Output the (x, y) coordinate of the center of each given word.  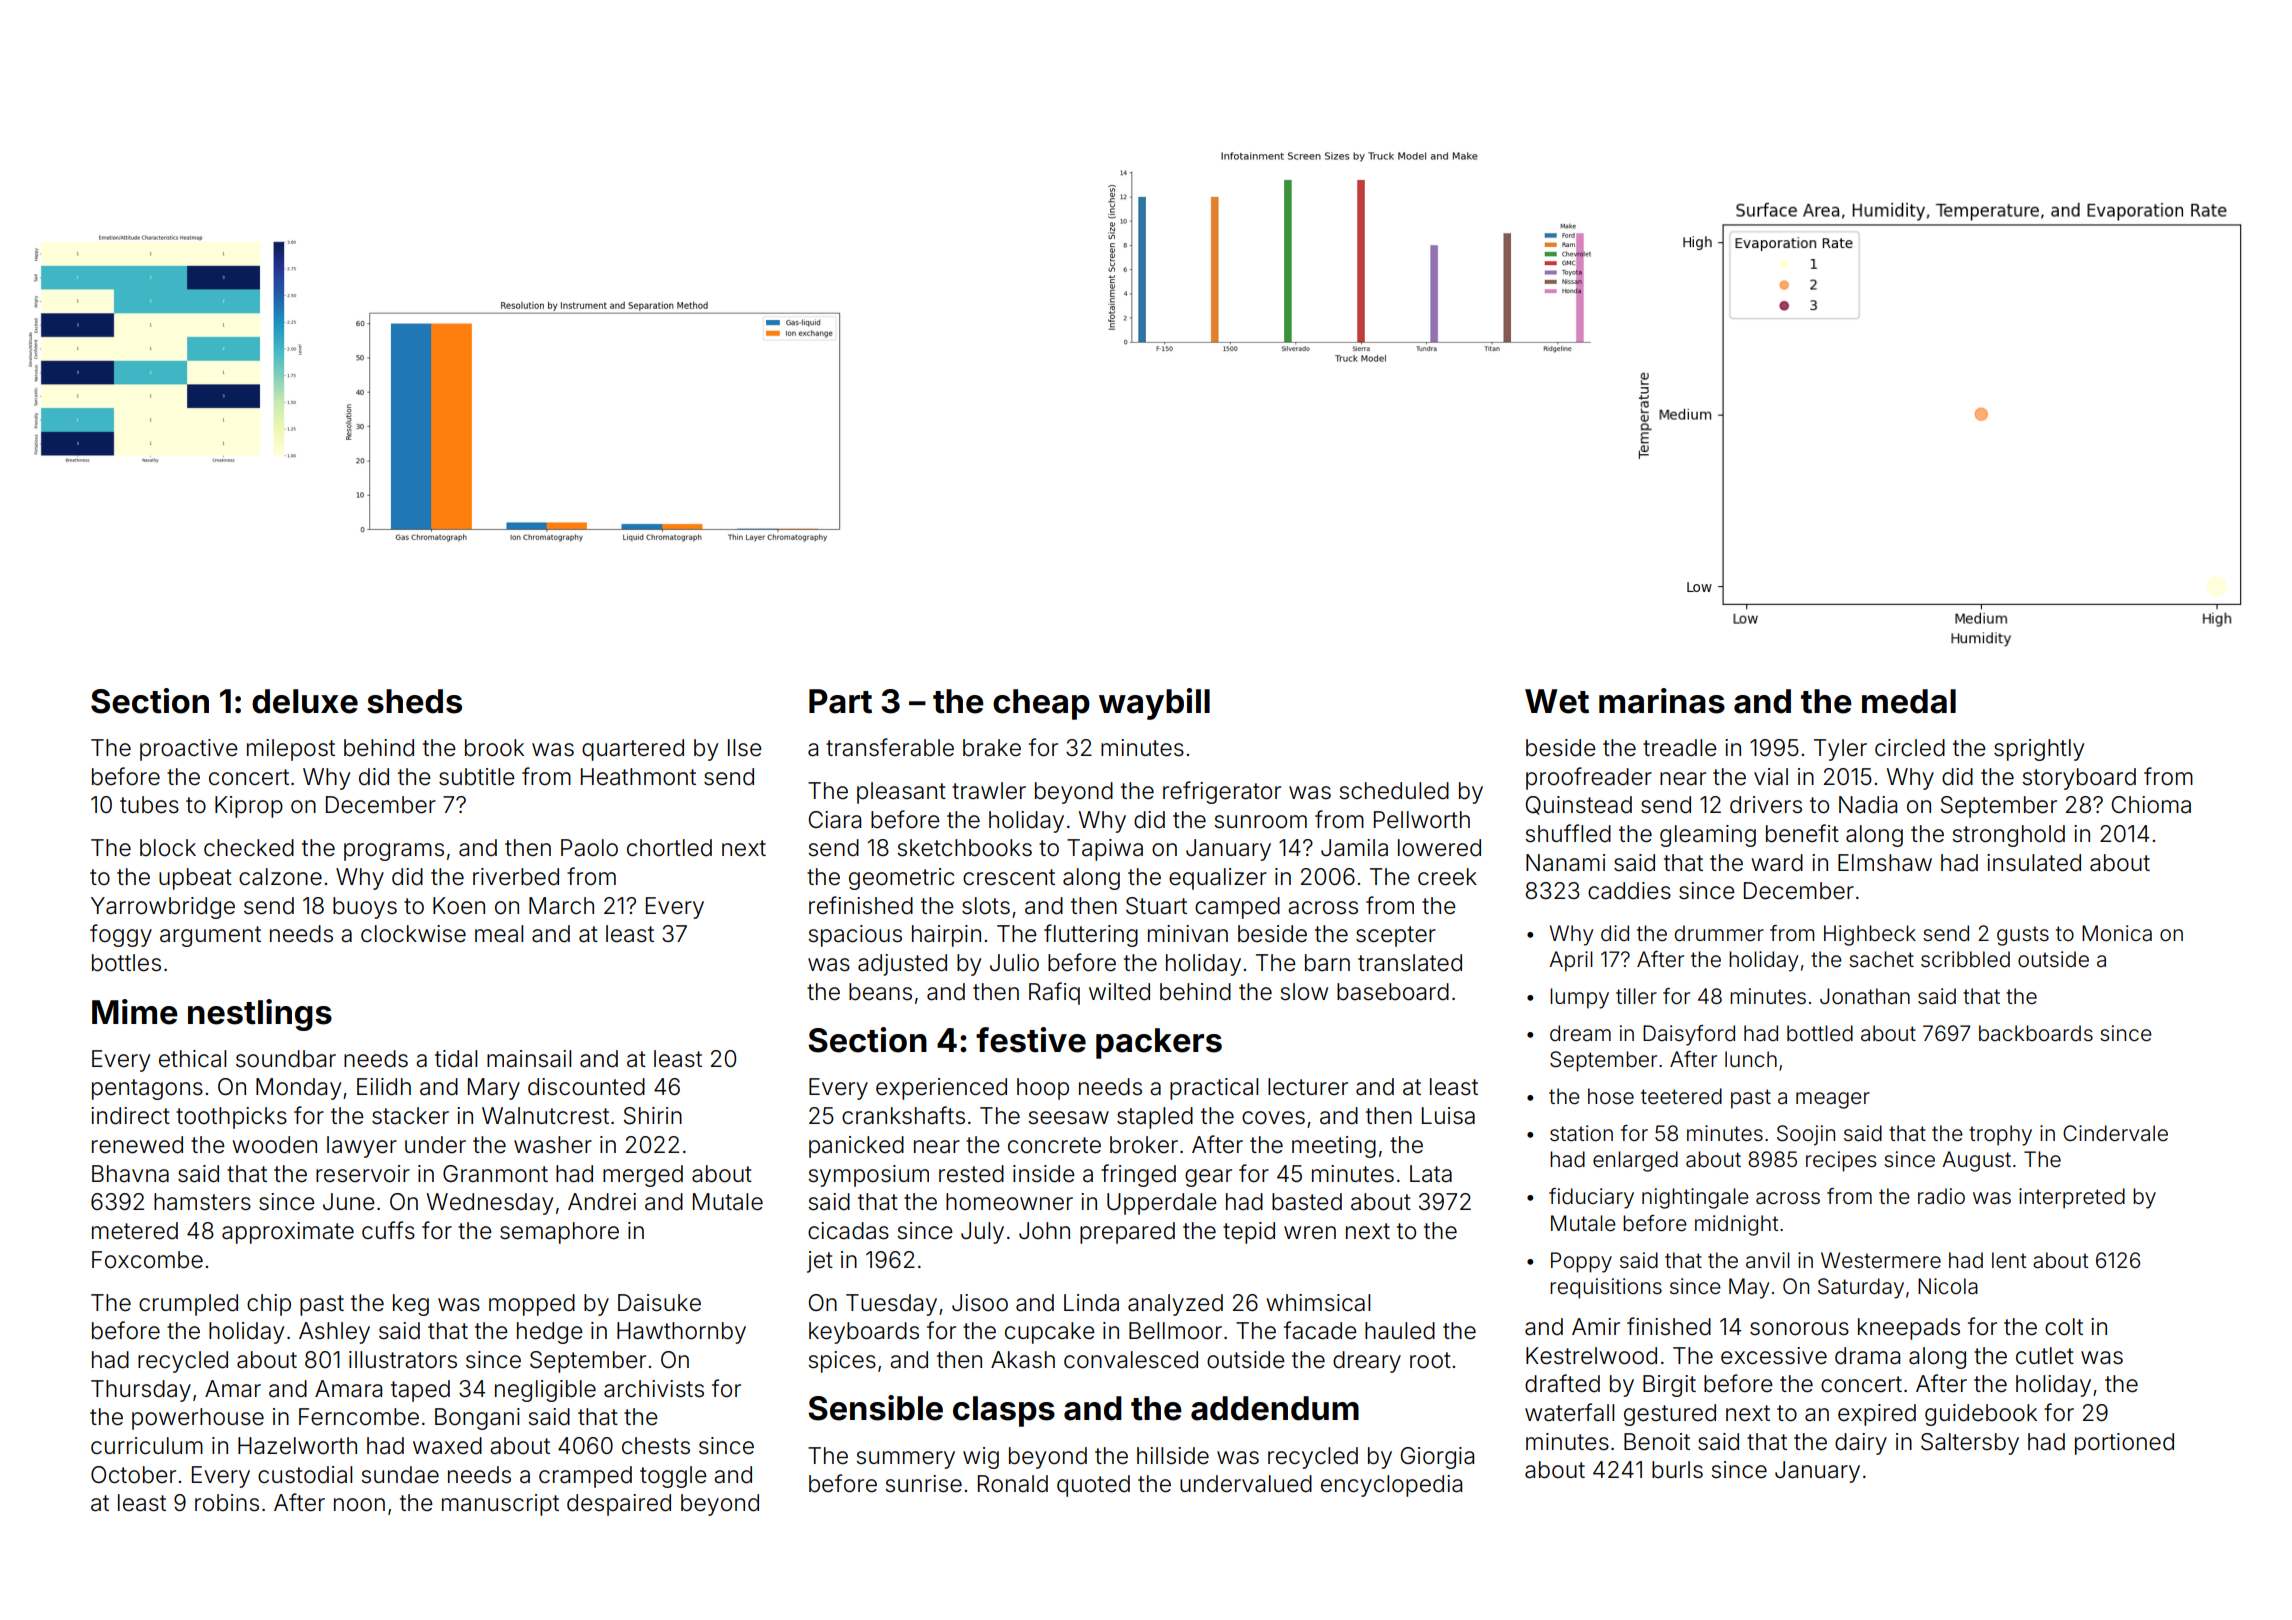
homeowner (1009, 1202)
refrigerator (1222, 792)
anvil (1768, 1260)
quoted (1093, 1486)
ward (1777, 863)
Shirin (653, 1116)
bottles (126, 963)
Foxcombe (147, 1260)
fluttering (1091, 935)
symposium (868, 1176)
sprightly (2039, 750)
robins (227, 1503)
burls (1677, 1470)
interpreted (2072, 1198)
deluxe (305, 701)
